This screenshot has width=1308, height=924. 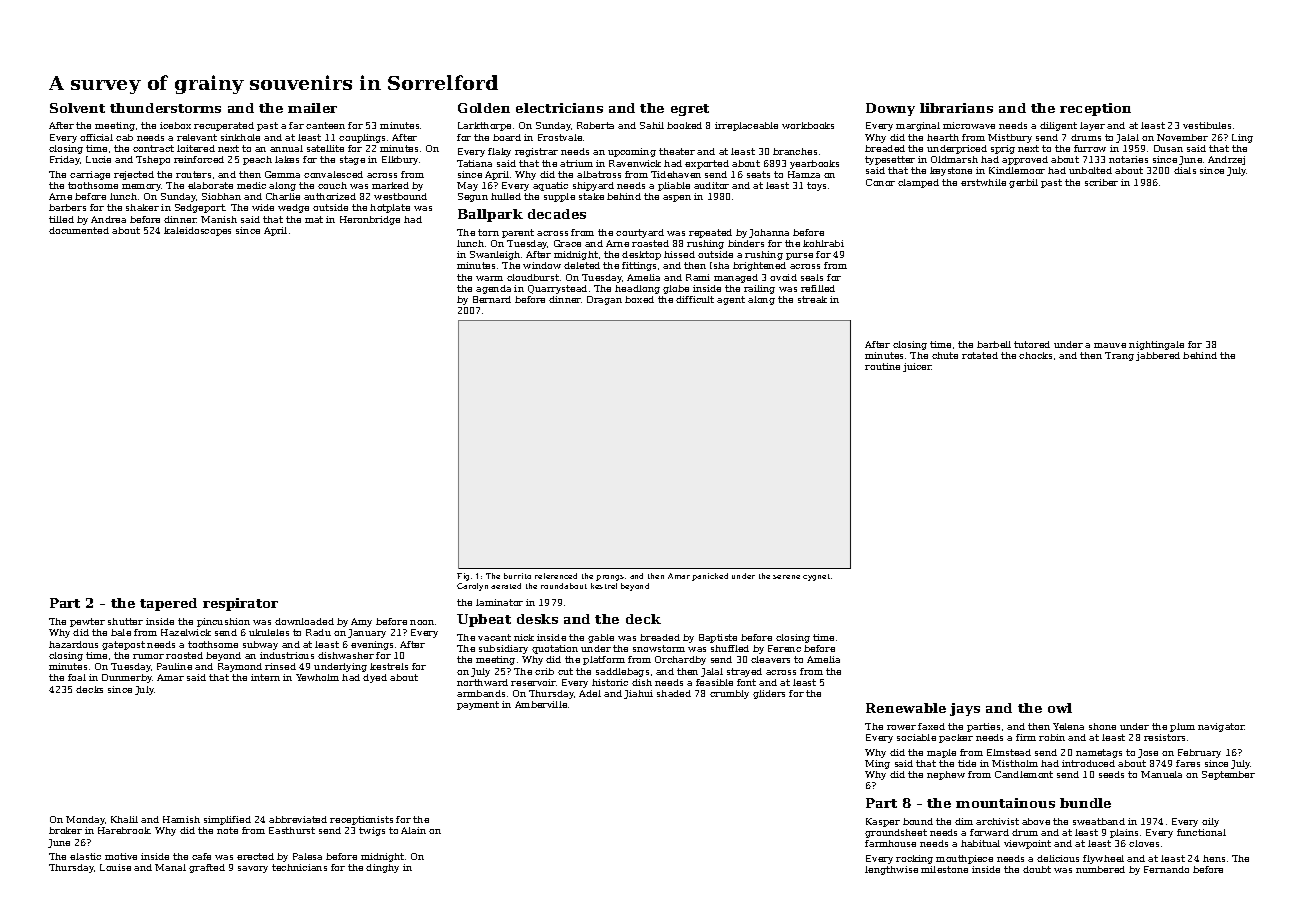 I want to click on burrito, so click(x=517, y=576).
